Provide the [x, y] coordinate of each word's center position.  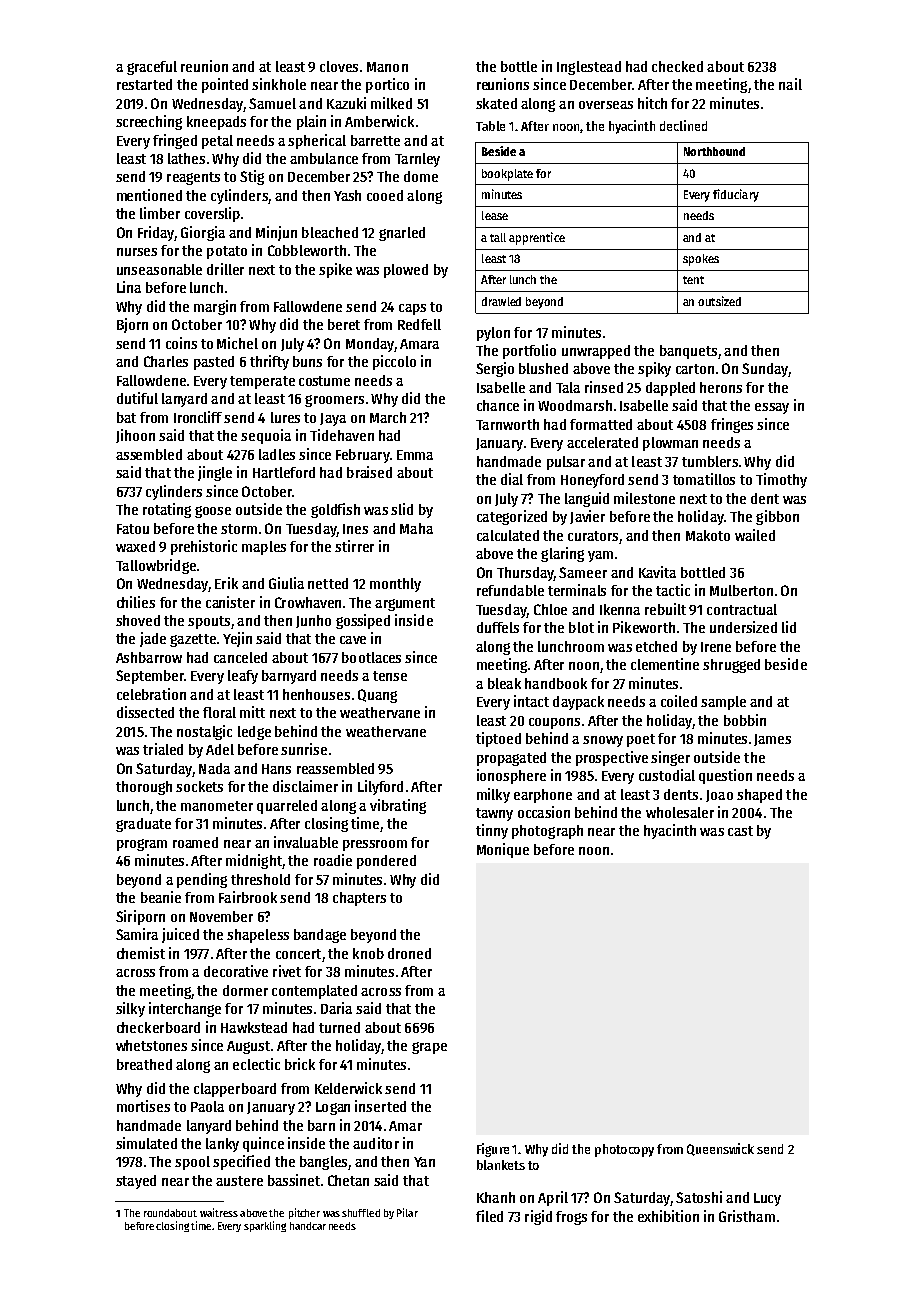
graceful [152, 68]
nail [790, 84]
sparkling [265, 1226]
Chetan [348, 1180]
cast [740, 831]
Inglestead [589, 68]
